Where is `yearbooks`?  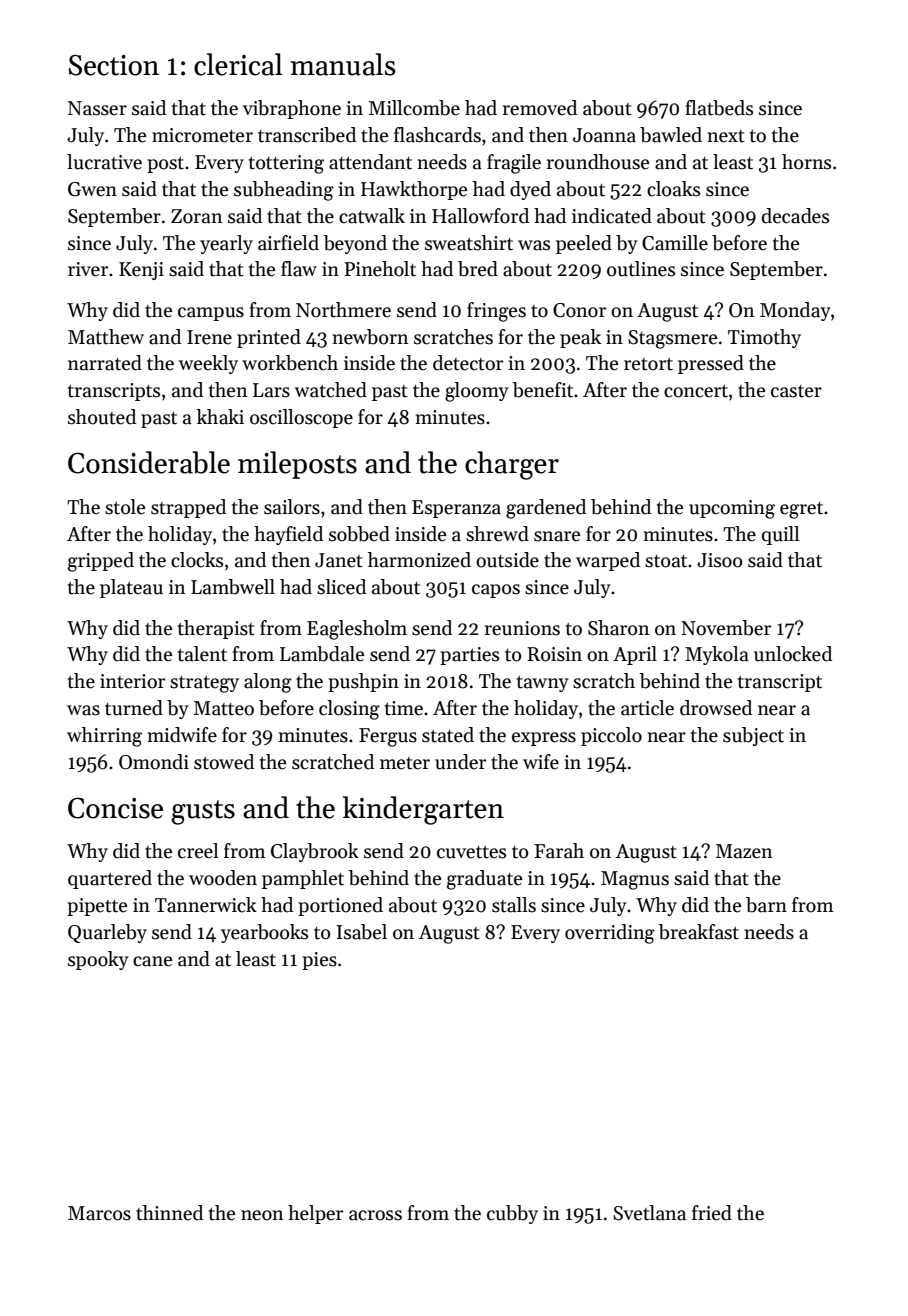
yearbooks is located at coordinates (264, 933).
